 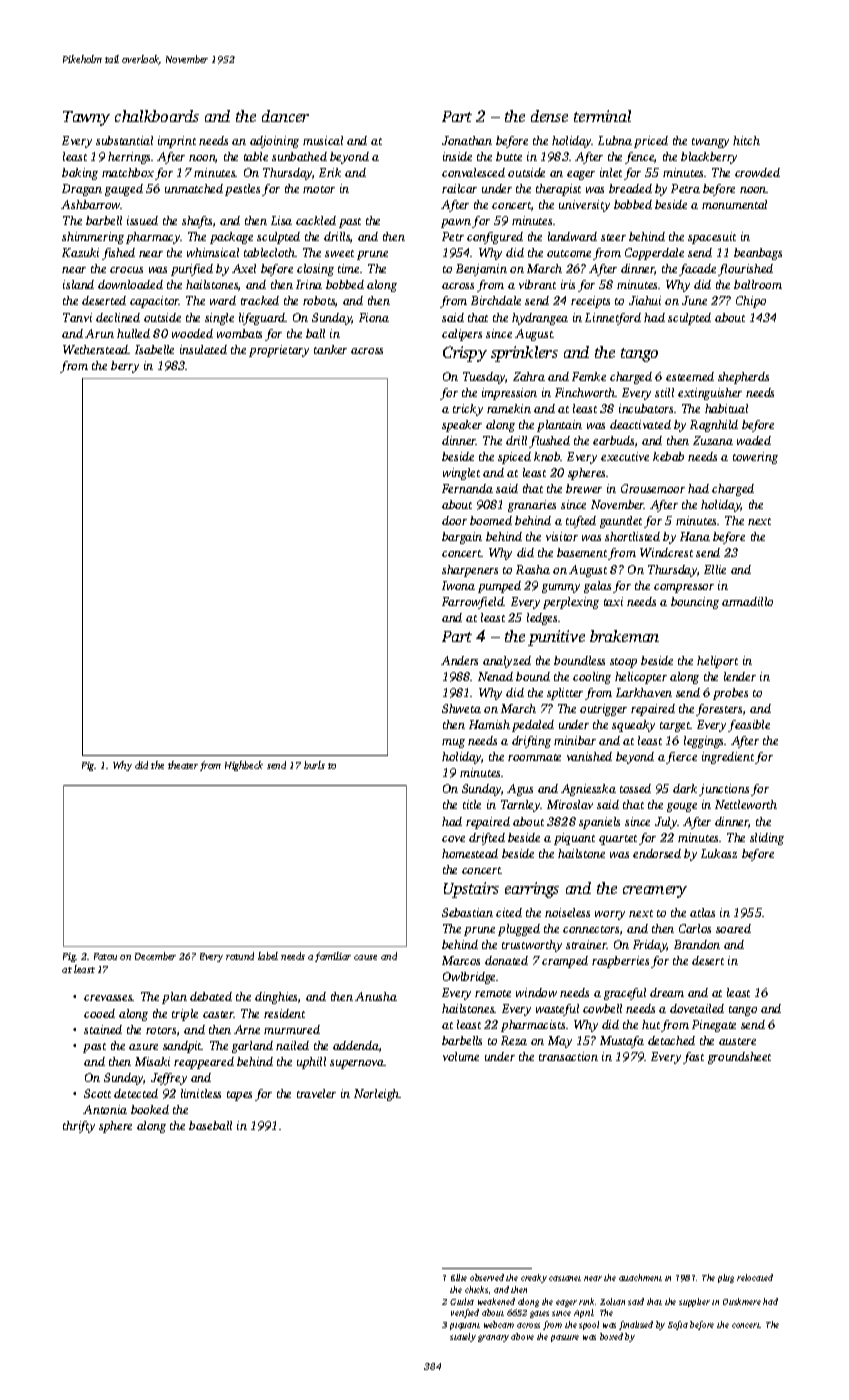 I want to click on mug, so click(x=453, y=743).
